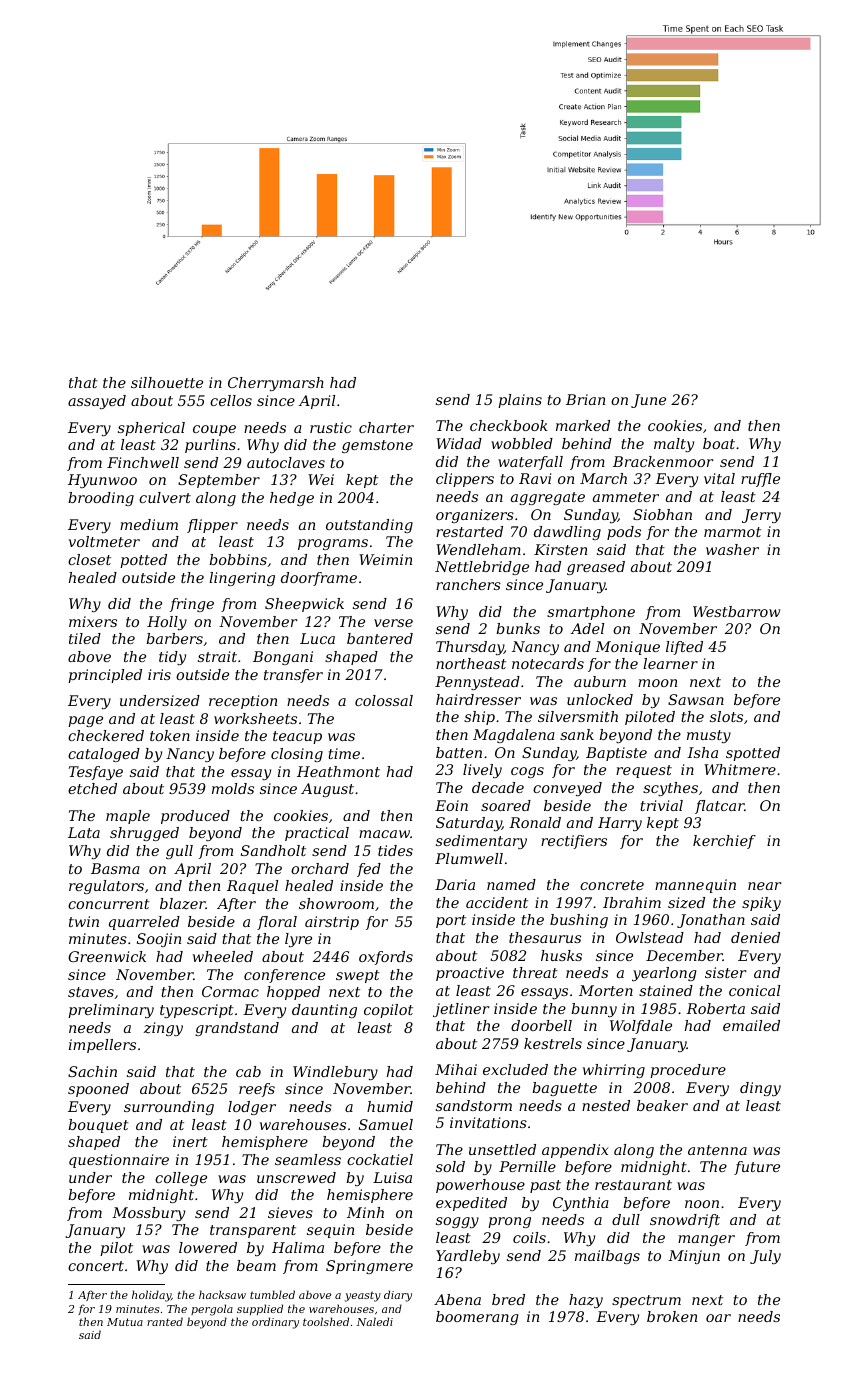 This image has width=849, height=1400. What do you see at coordinates (165, 497) in the image?
I see `culvert` at bounding box center [165, 497].
